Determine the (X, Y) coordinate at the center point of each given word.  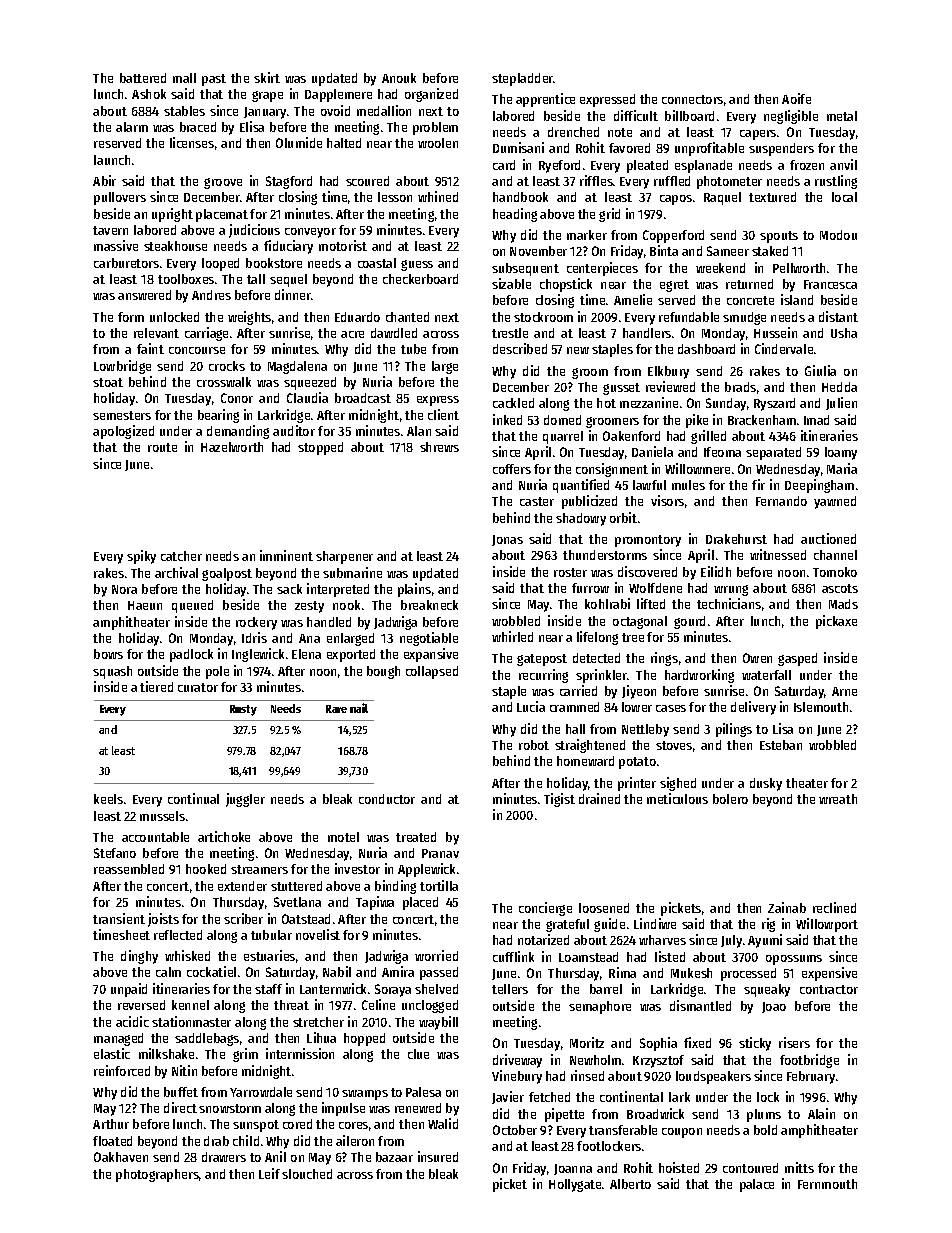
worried (436, 955)
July (731, 941)
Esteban (781, 745)
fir (758, 484)
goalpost (227, 574)
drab (216, 1141)
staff (268, 989)
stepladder (523, 79)
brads (740, 387)
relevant (156, 333)
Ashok (149, 94)
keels (108, 799)
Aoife (796, 98)
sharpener (344, 557)
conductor (387, 799)
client (443, 414)
